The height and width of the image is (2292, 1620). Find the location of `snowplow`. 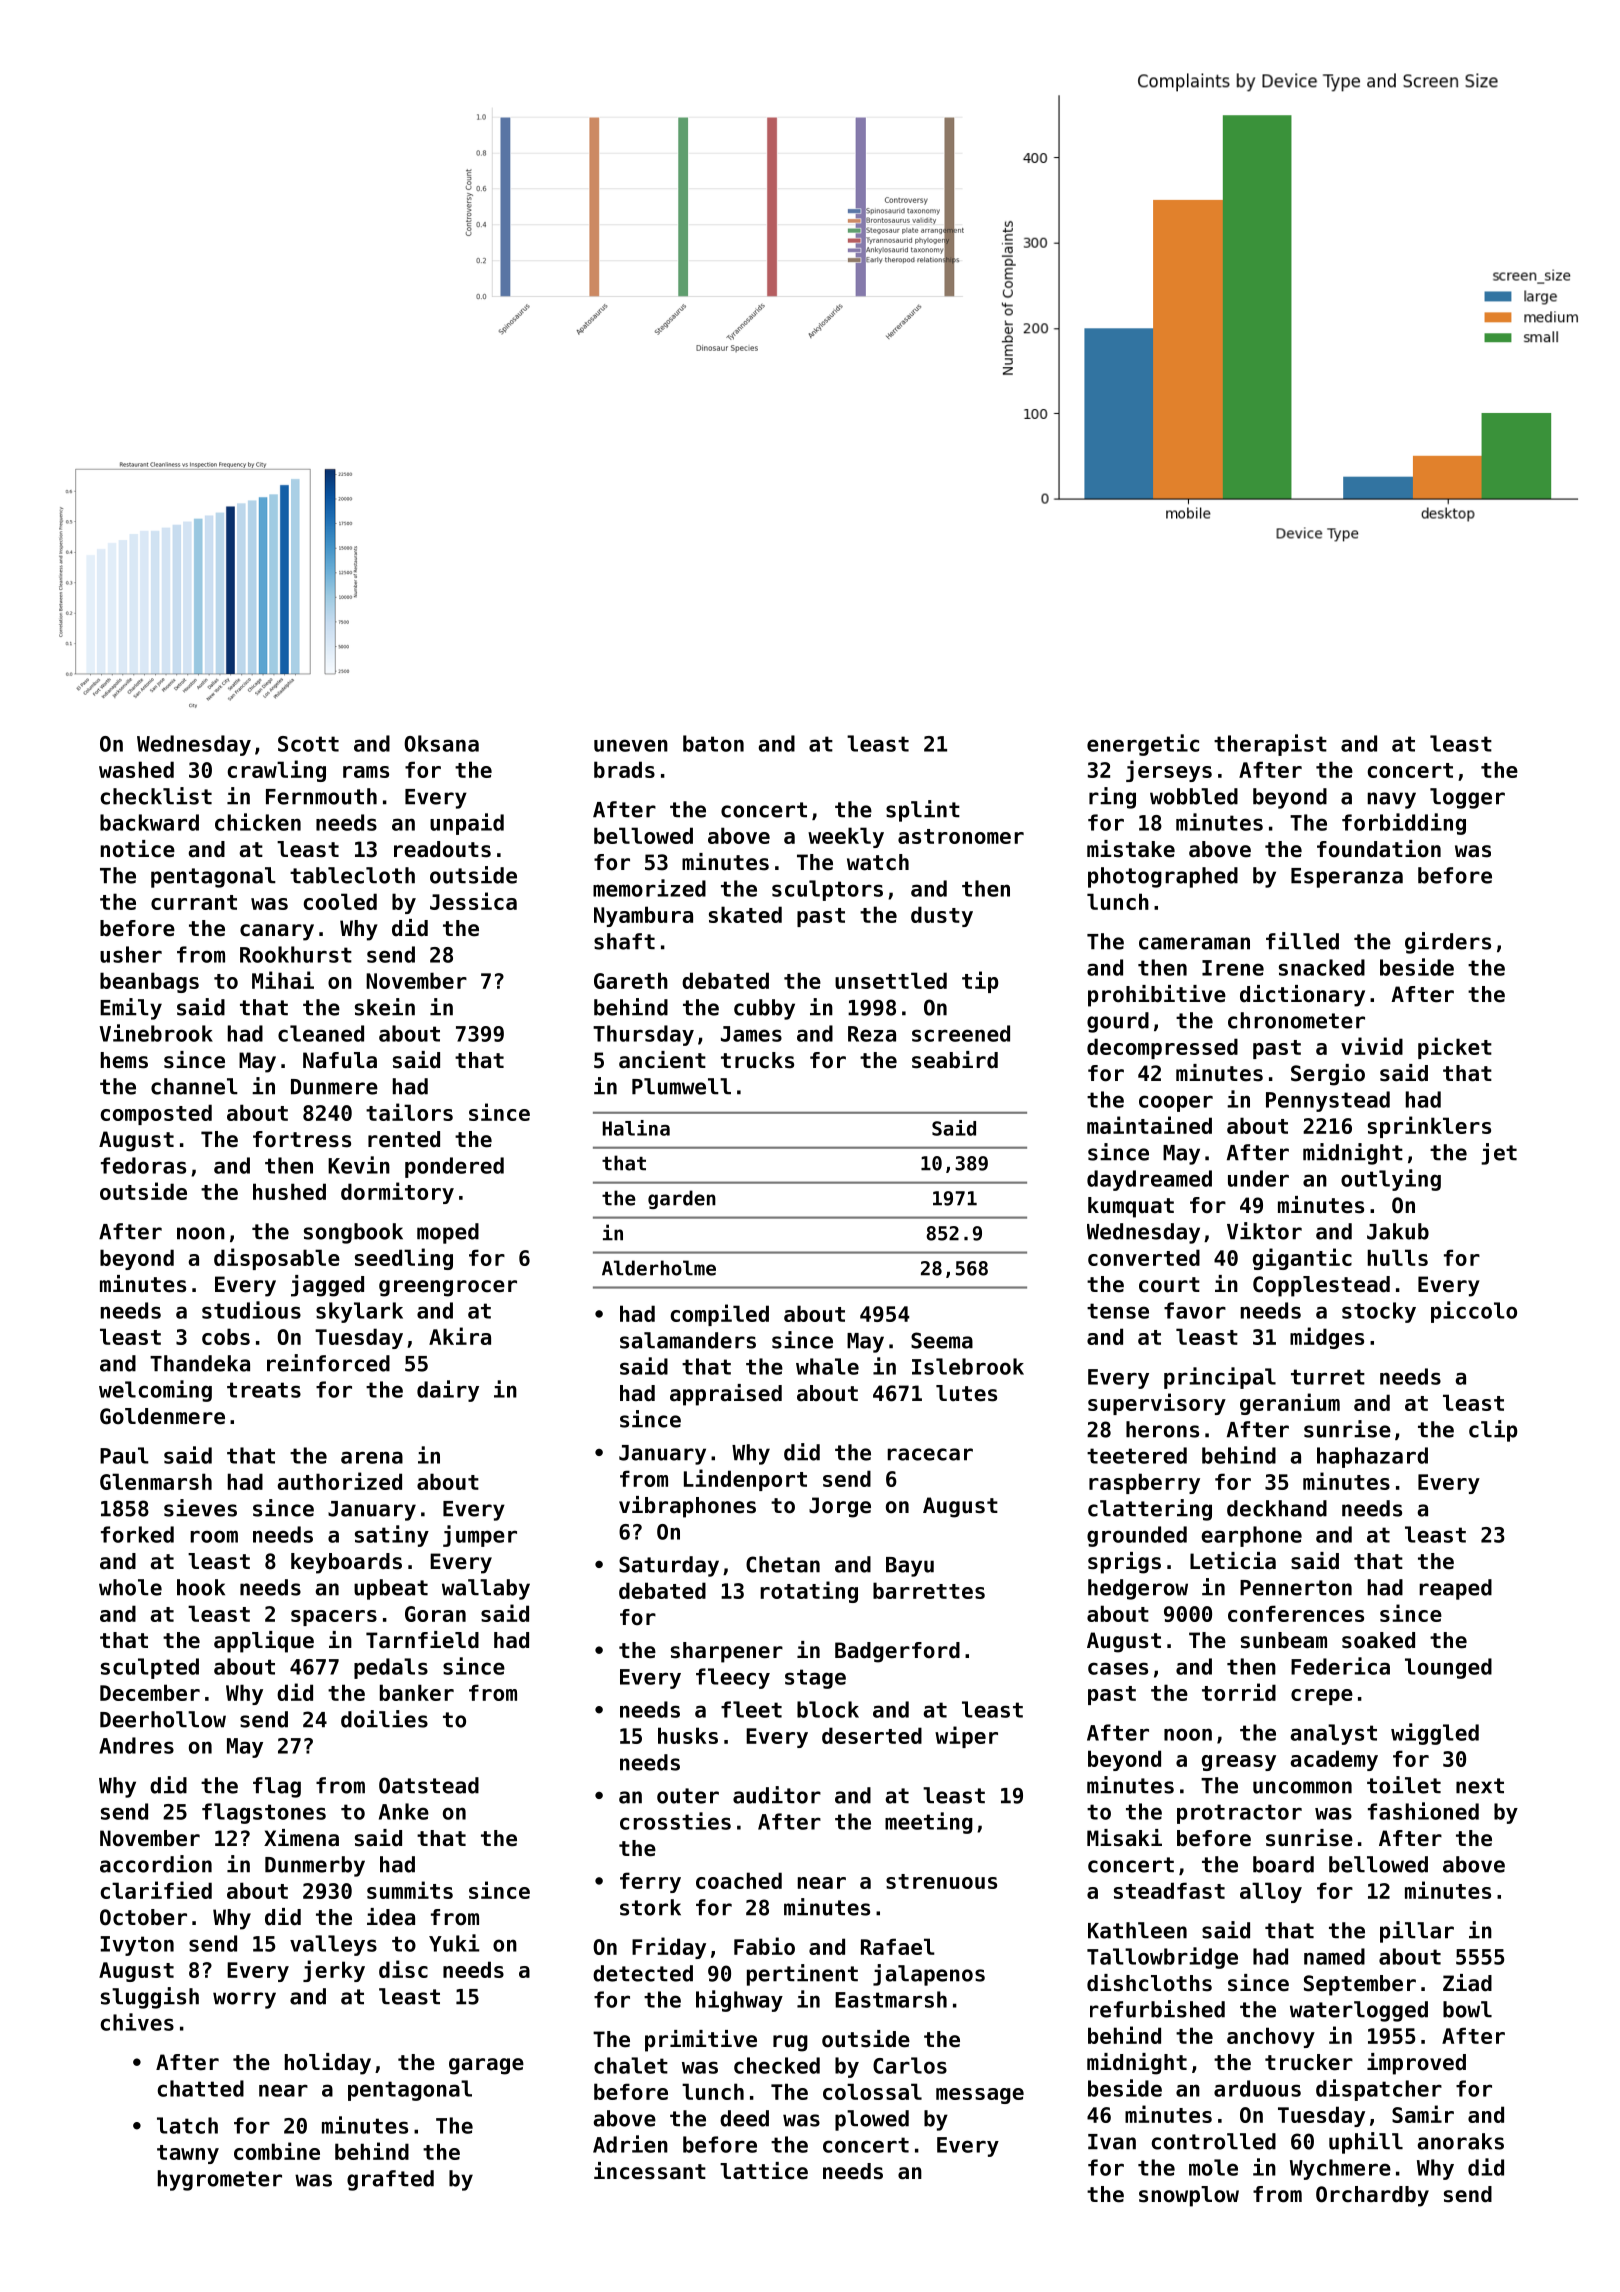

snowplow is located at coordinates (1189, 2196).
